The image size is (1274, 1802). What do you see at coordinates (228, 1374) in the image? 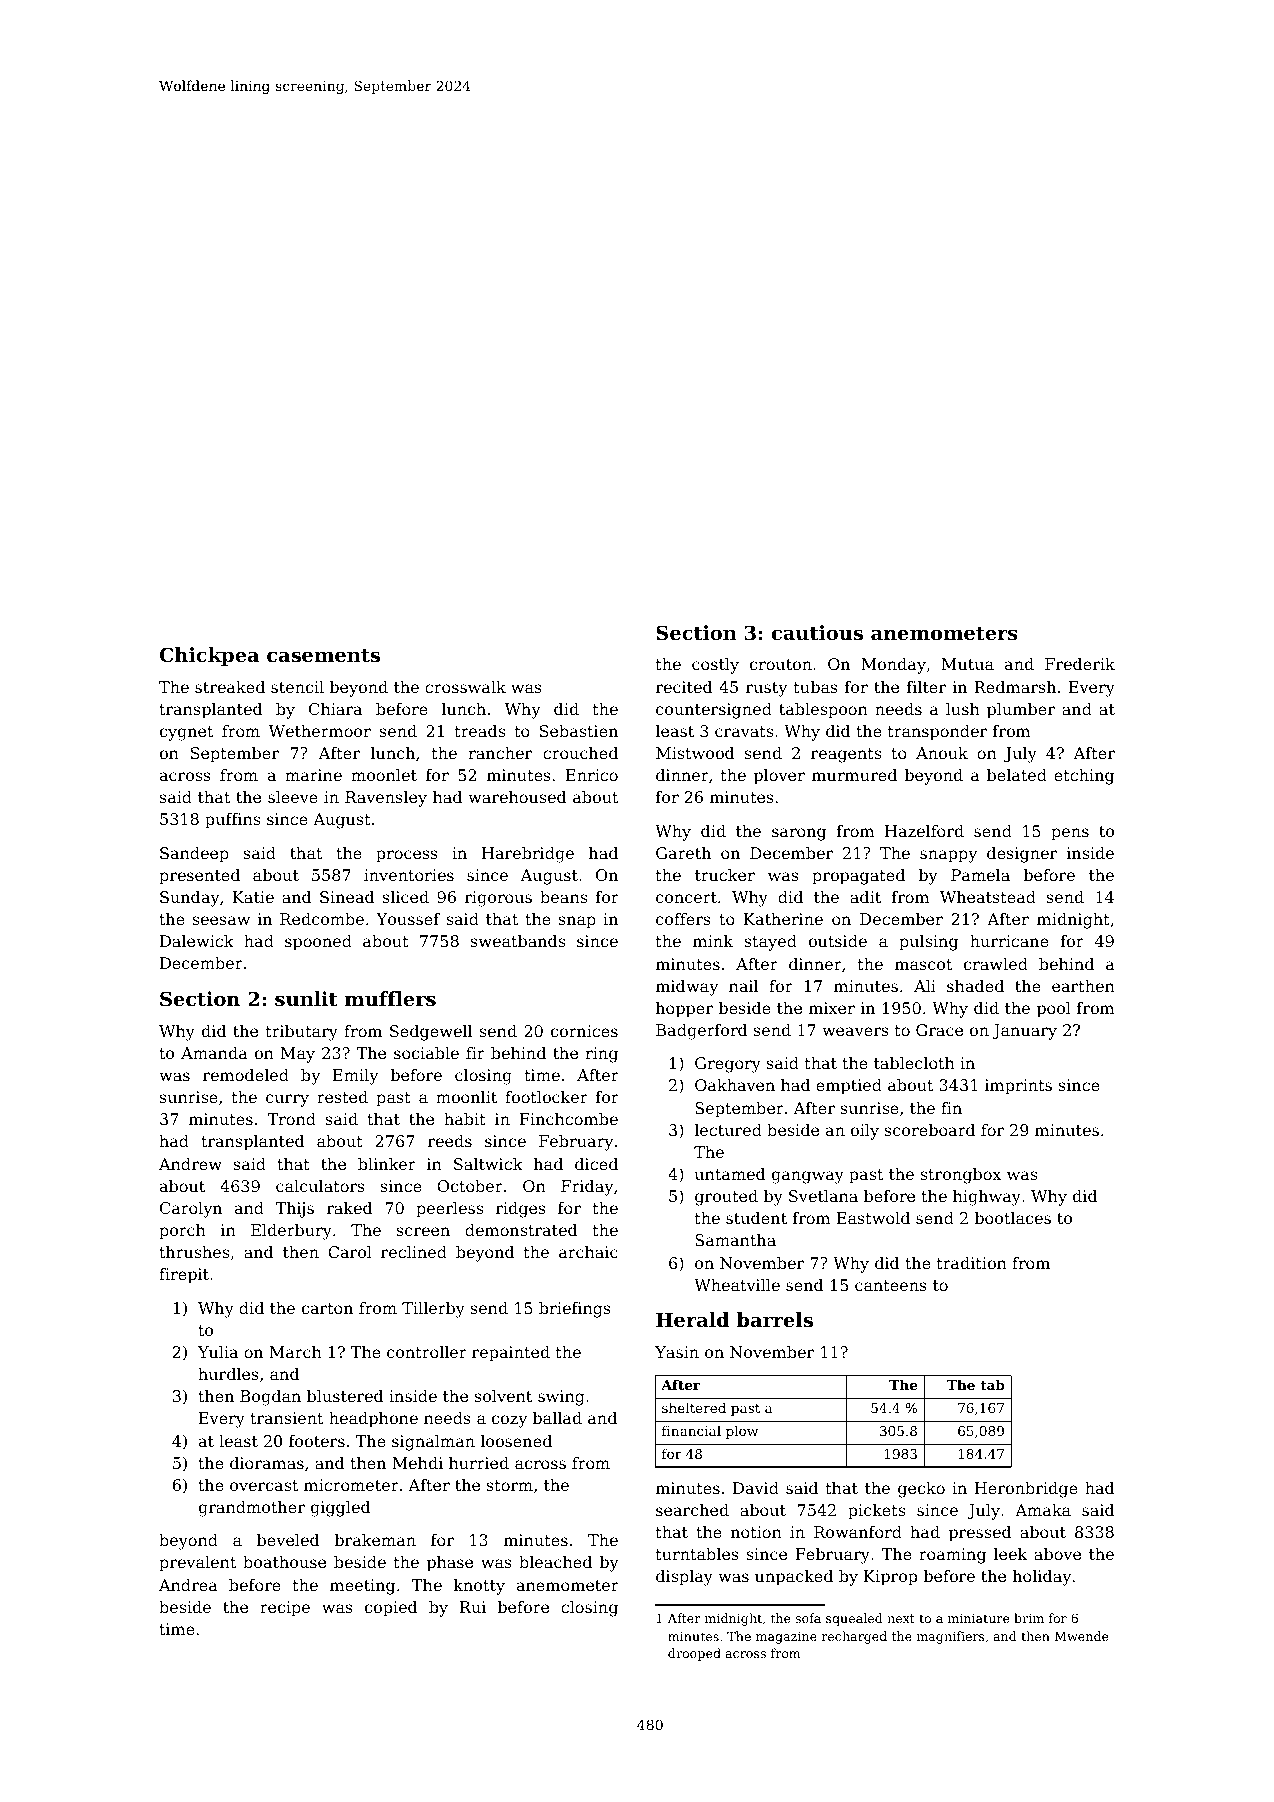
I see `hurdles` at bounding box center [228, 1374].
